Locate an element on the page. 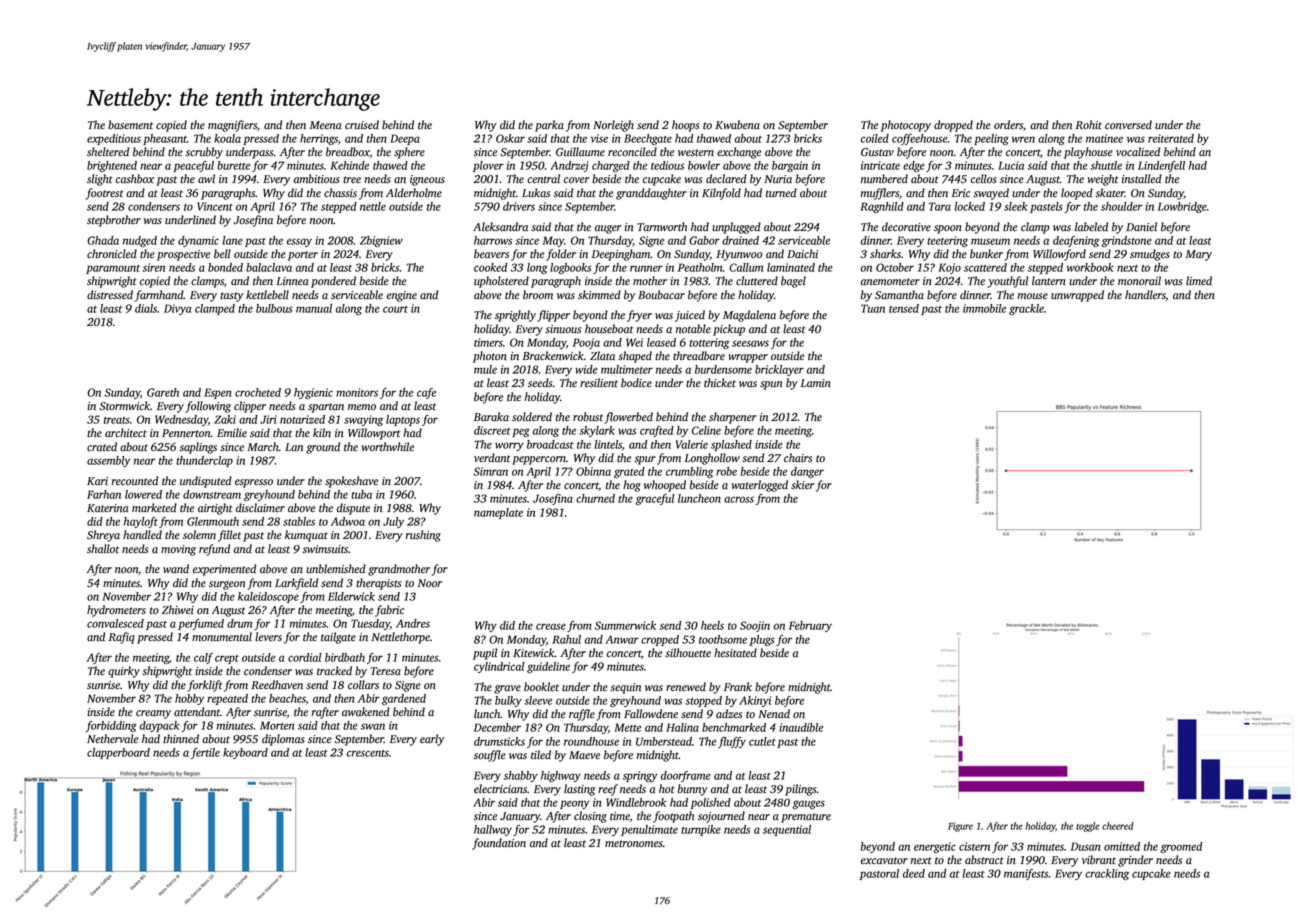 The width and height of the page is (1308, 924). Alderholme is located at coordinates (414, 193).
